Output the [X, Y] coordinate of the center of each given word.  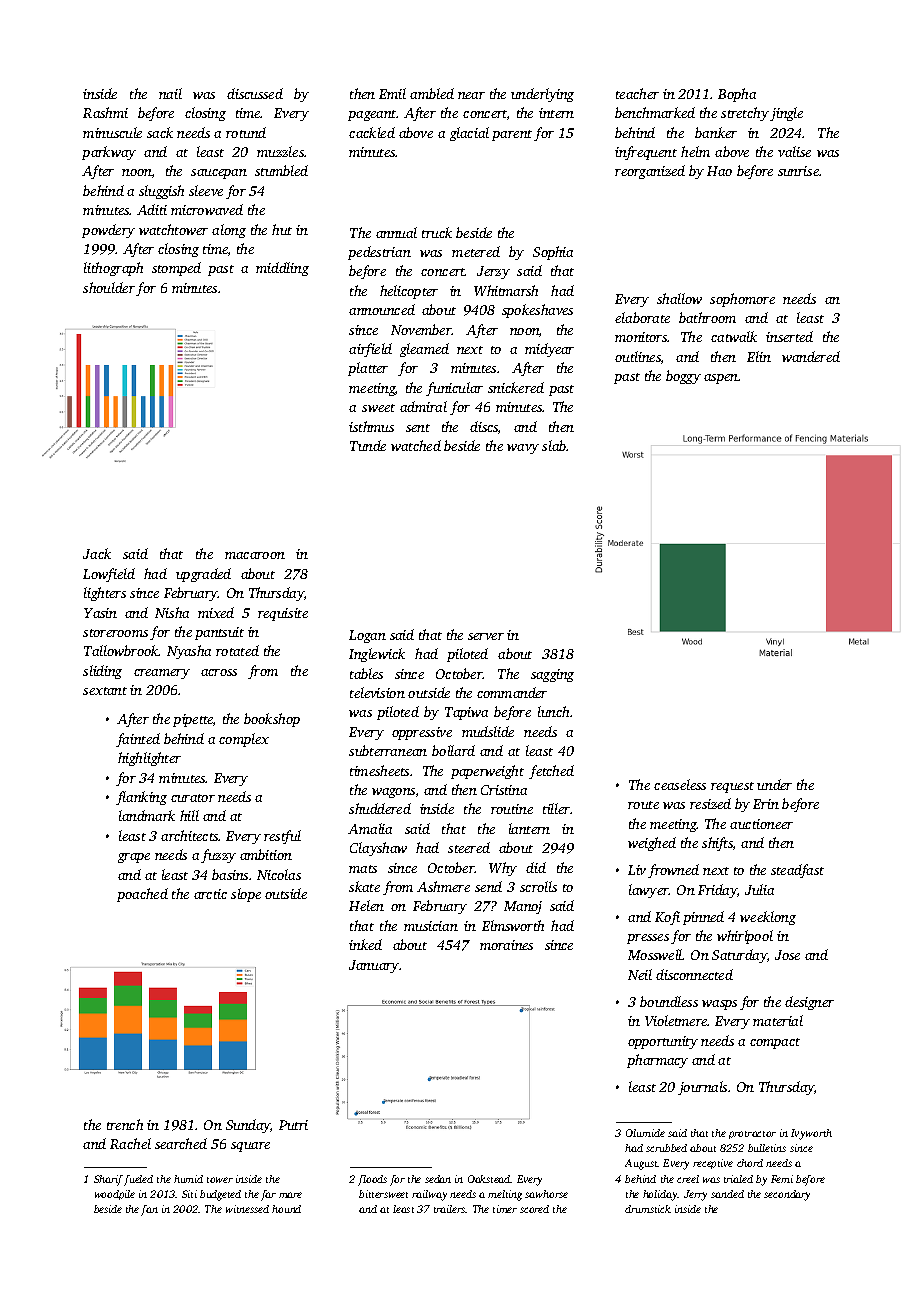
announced [382, 309]
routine [512, 809]
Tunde [368, 445]
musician [431, 926]
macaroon [255, 555]
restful [282, 837]
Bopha [737, 95]
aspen [721, 379]
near [471, 95]
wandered [811, 356]
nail [170, 93]
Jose [787, 955]
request [732, 787]
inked [365, 944]
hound [286, 1209]
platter [368, 369]
